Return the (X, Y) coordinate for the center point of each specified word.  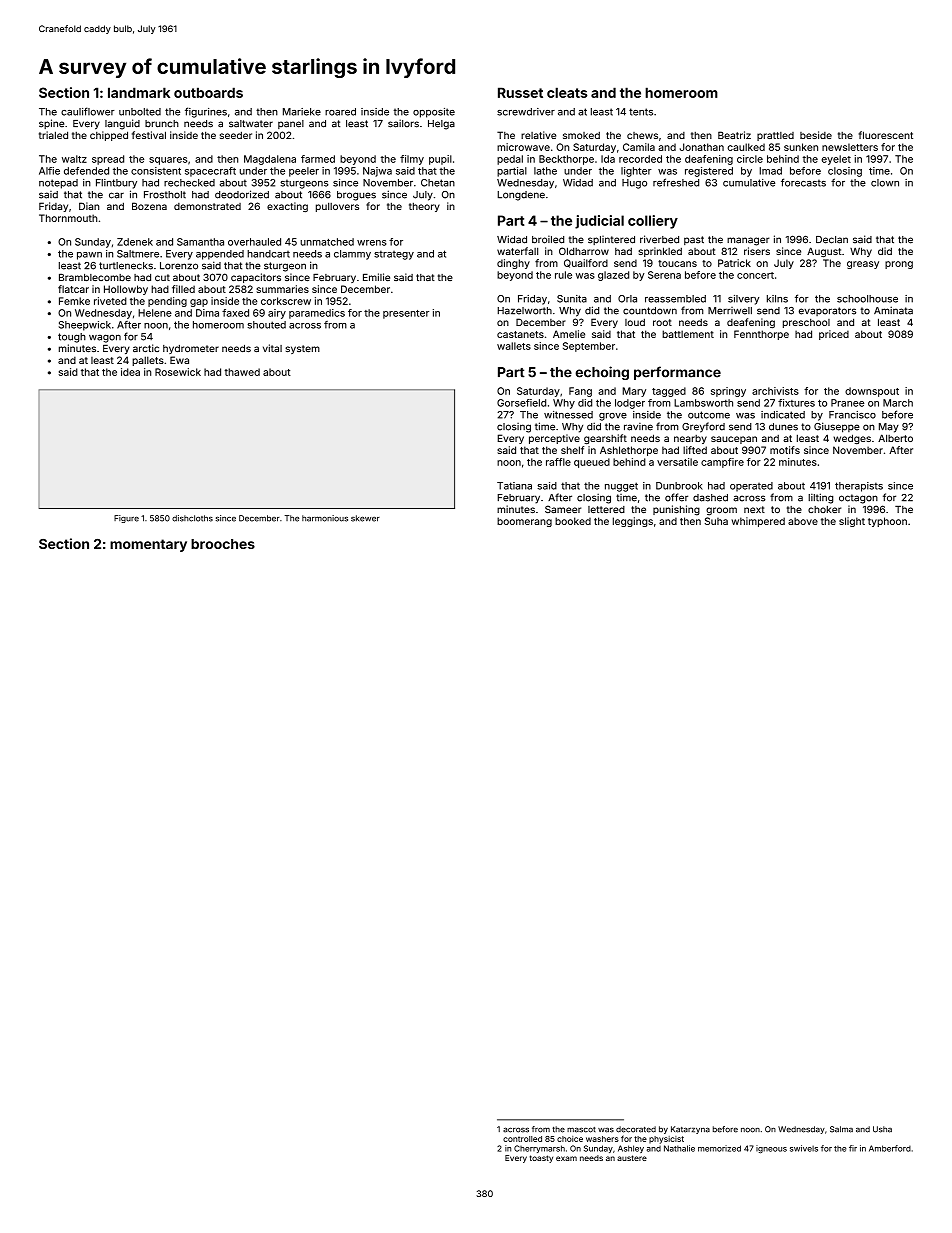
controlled (522, 1139)
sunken (801, 147)
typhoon (887, 522)
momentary (148, 545)
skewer (365, 518)
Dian (89, 206)
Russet (520, 92)
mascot (581, 1130)
